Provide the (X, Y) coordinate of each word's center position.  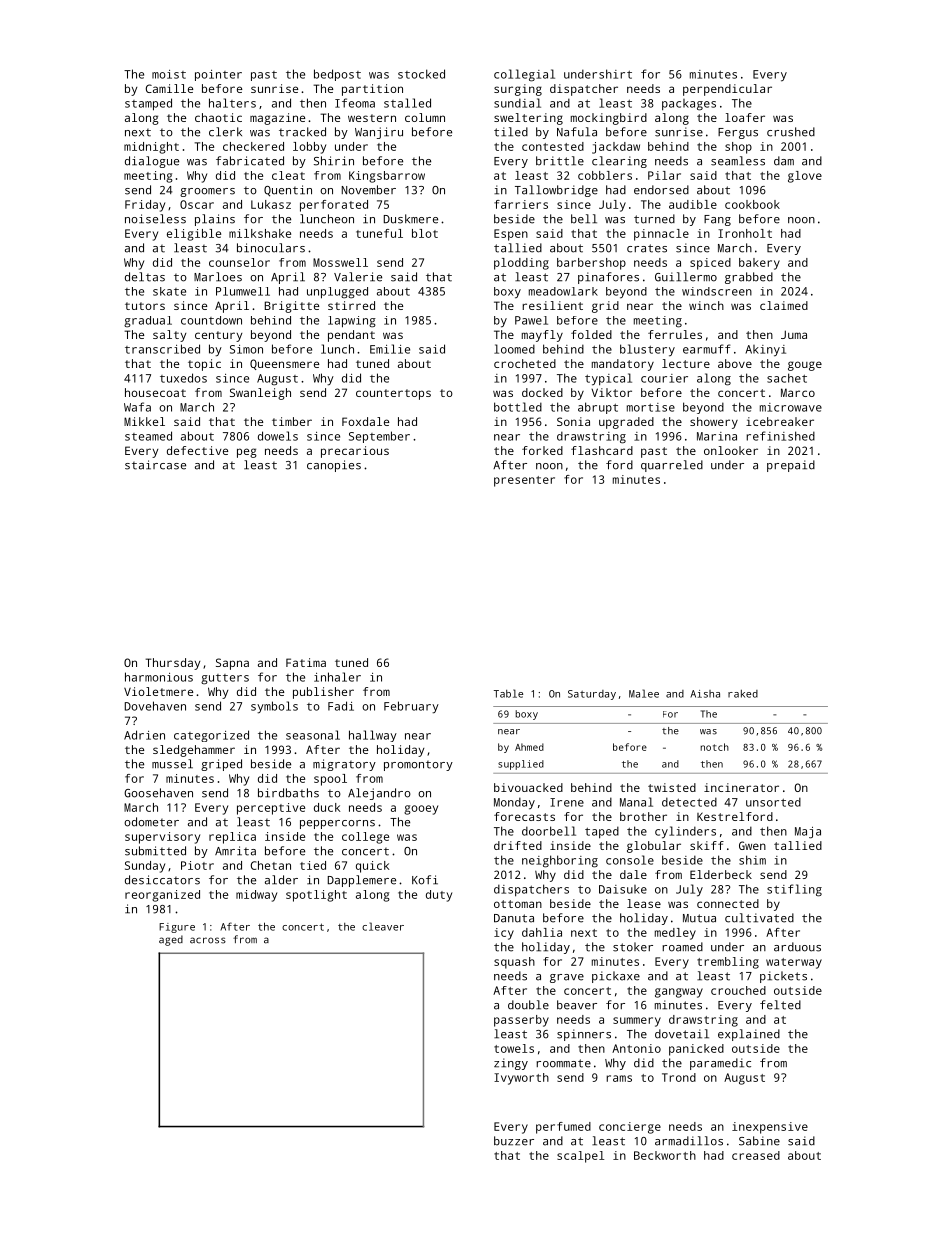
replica (232, 838)
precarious (355, 452)
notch (714, 747)
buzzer (514, 1141)
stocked (421, 74)
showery (714, 423)
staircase (155, 465)
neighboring (560, 861)
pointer (218, 75)
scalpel (580, 1157)
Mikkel (144, 421)
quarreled (672, 466)
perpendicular (727, 90)
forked (542, 450)
